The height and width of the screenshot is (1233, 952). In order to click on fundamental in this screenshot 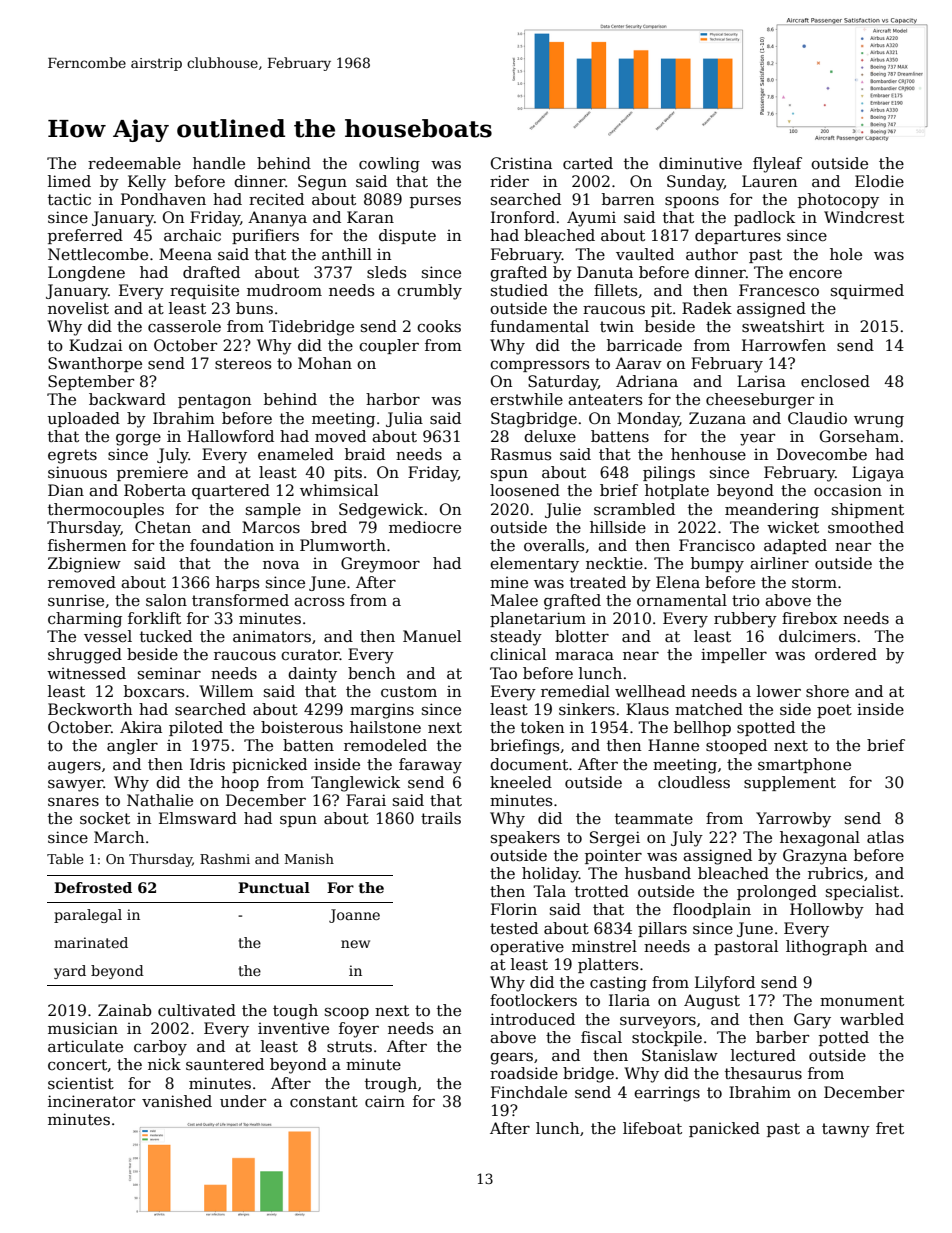, I will do `click(539, 326)`.
